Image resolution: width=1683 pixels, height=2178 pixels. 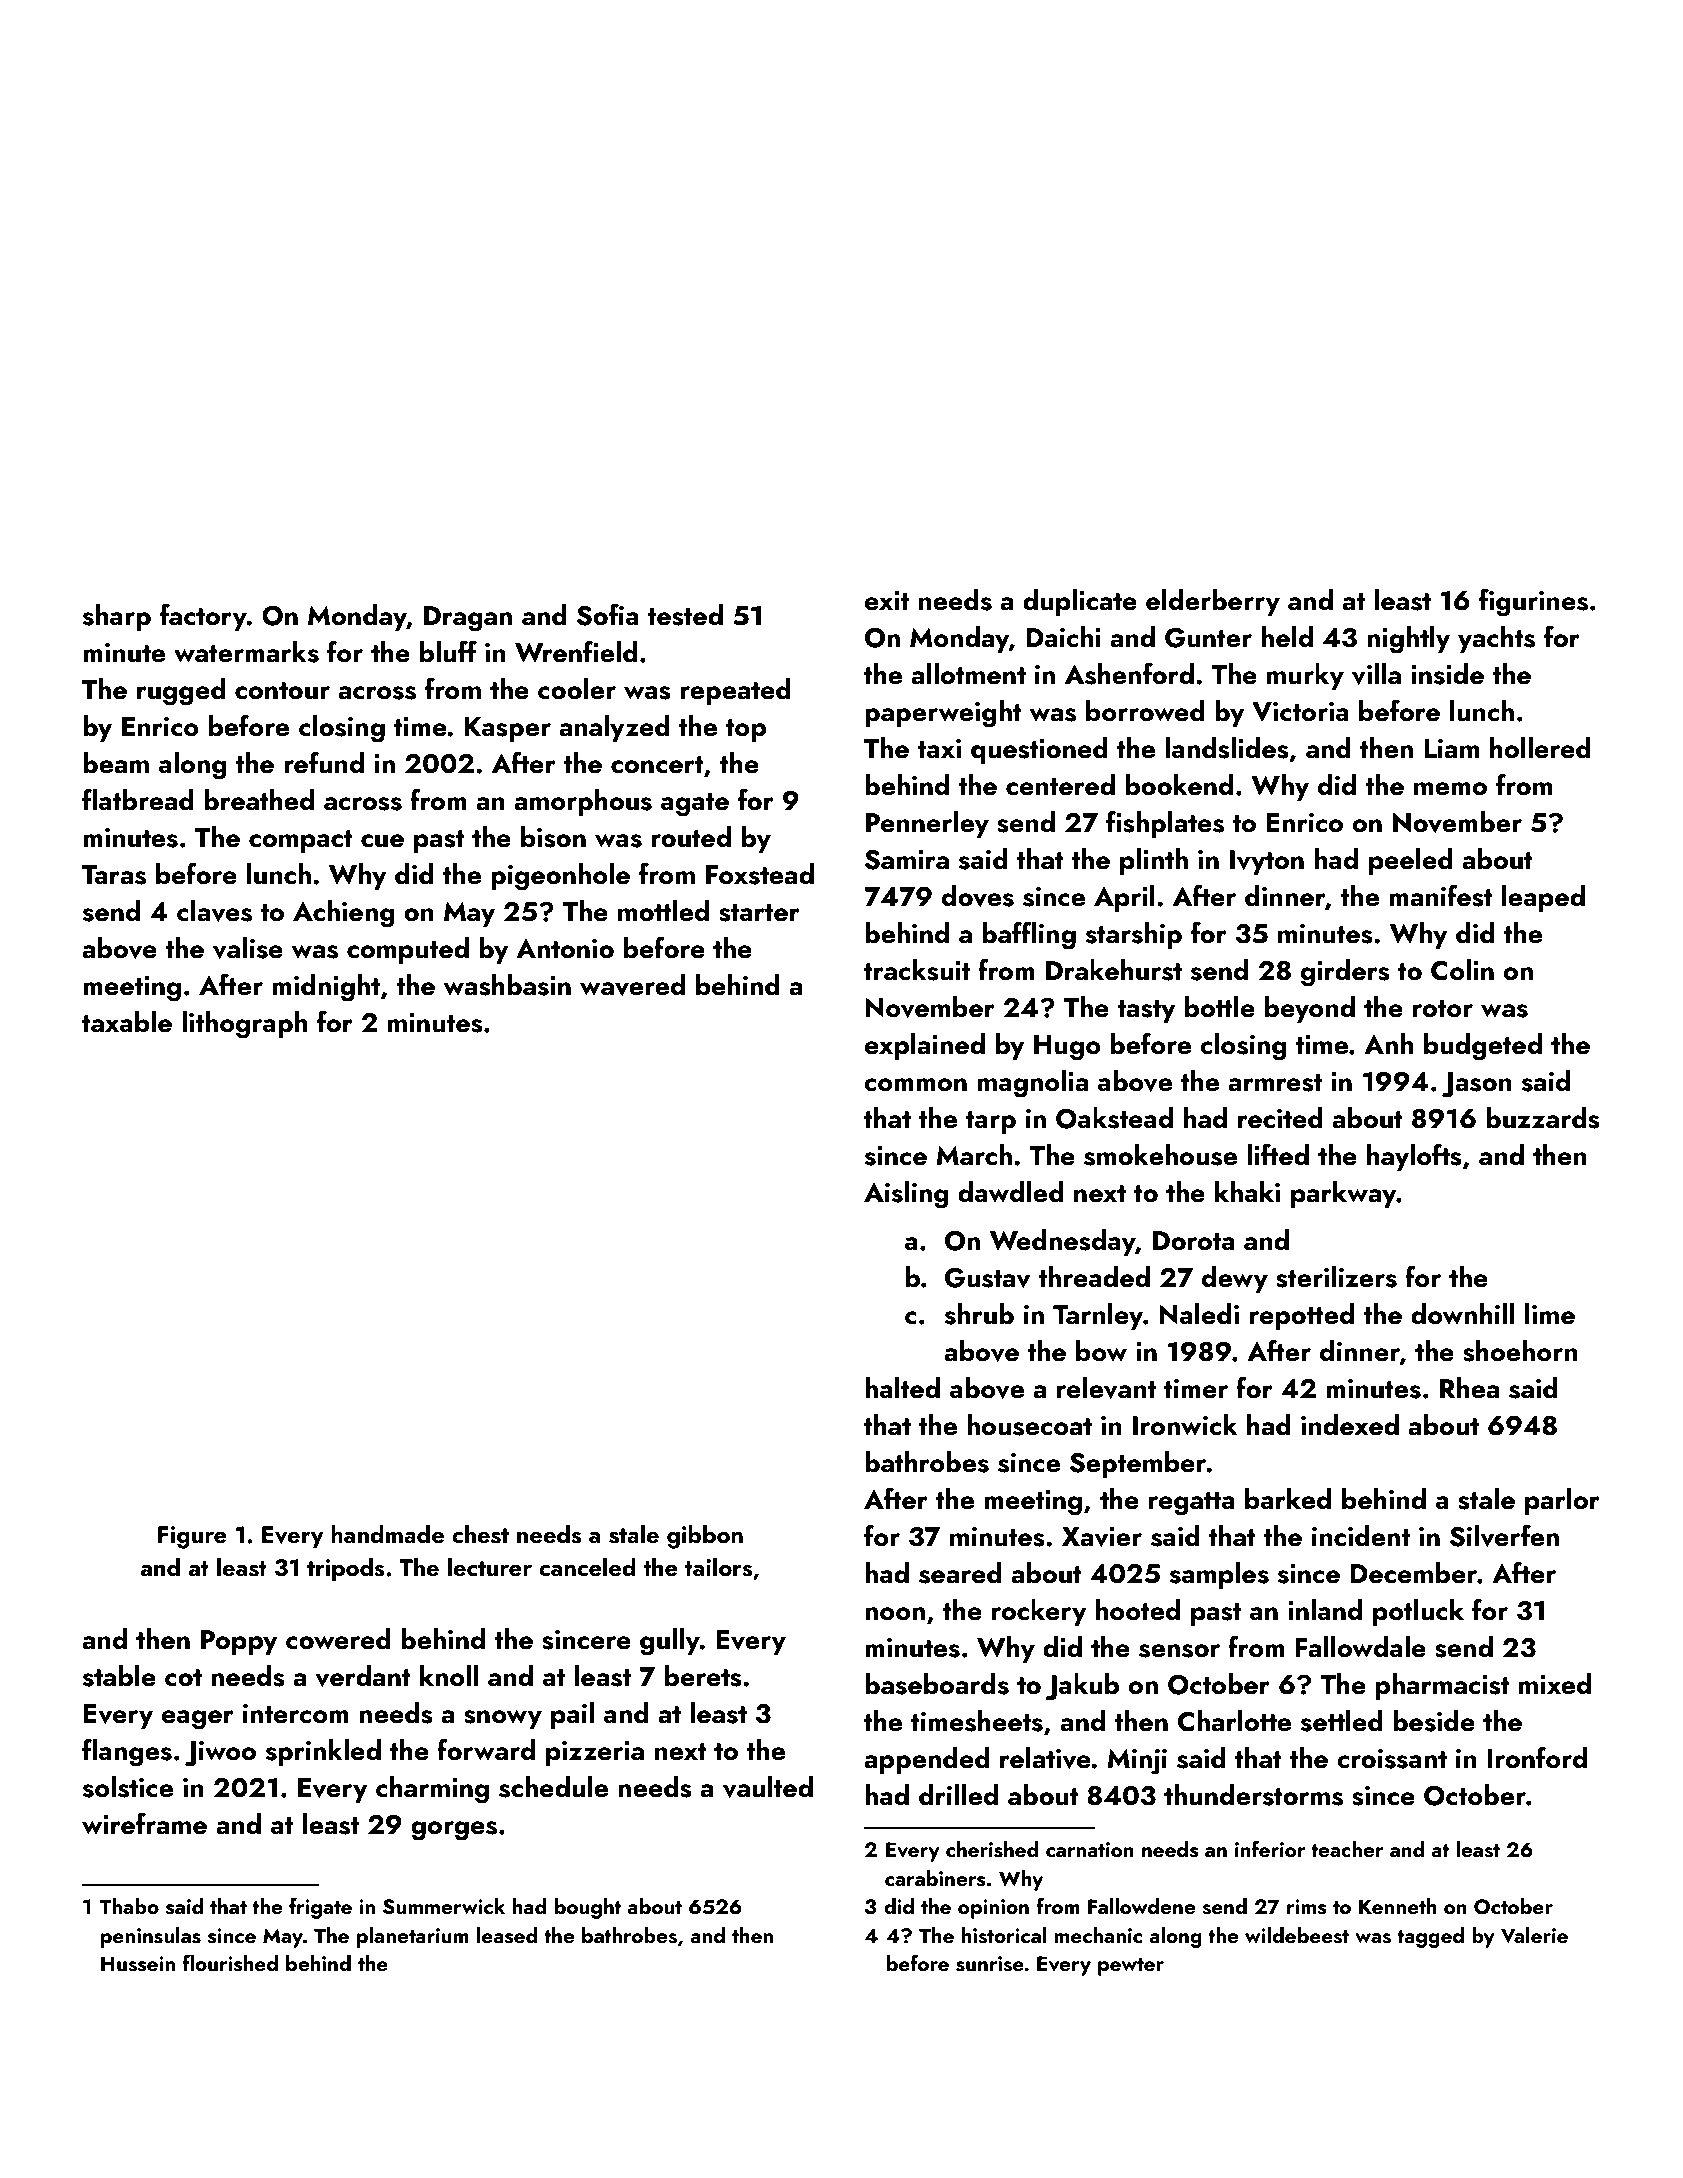 I want to click on recited, so click(x=1280, y=1118).
